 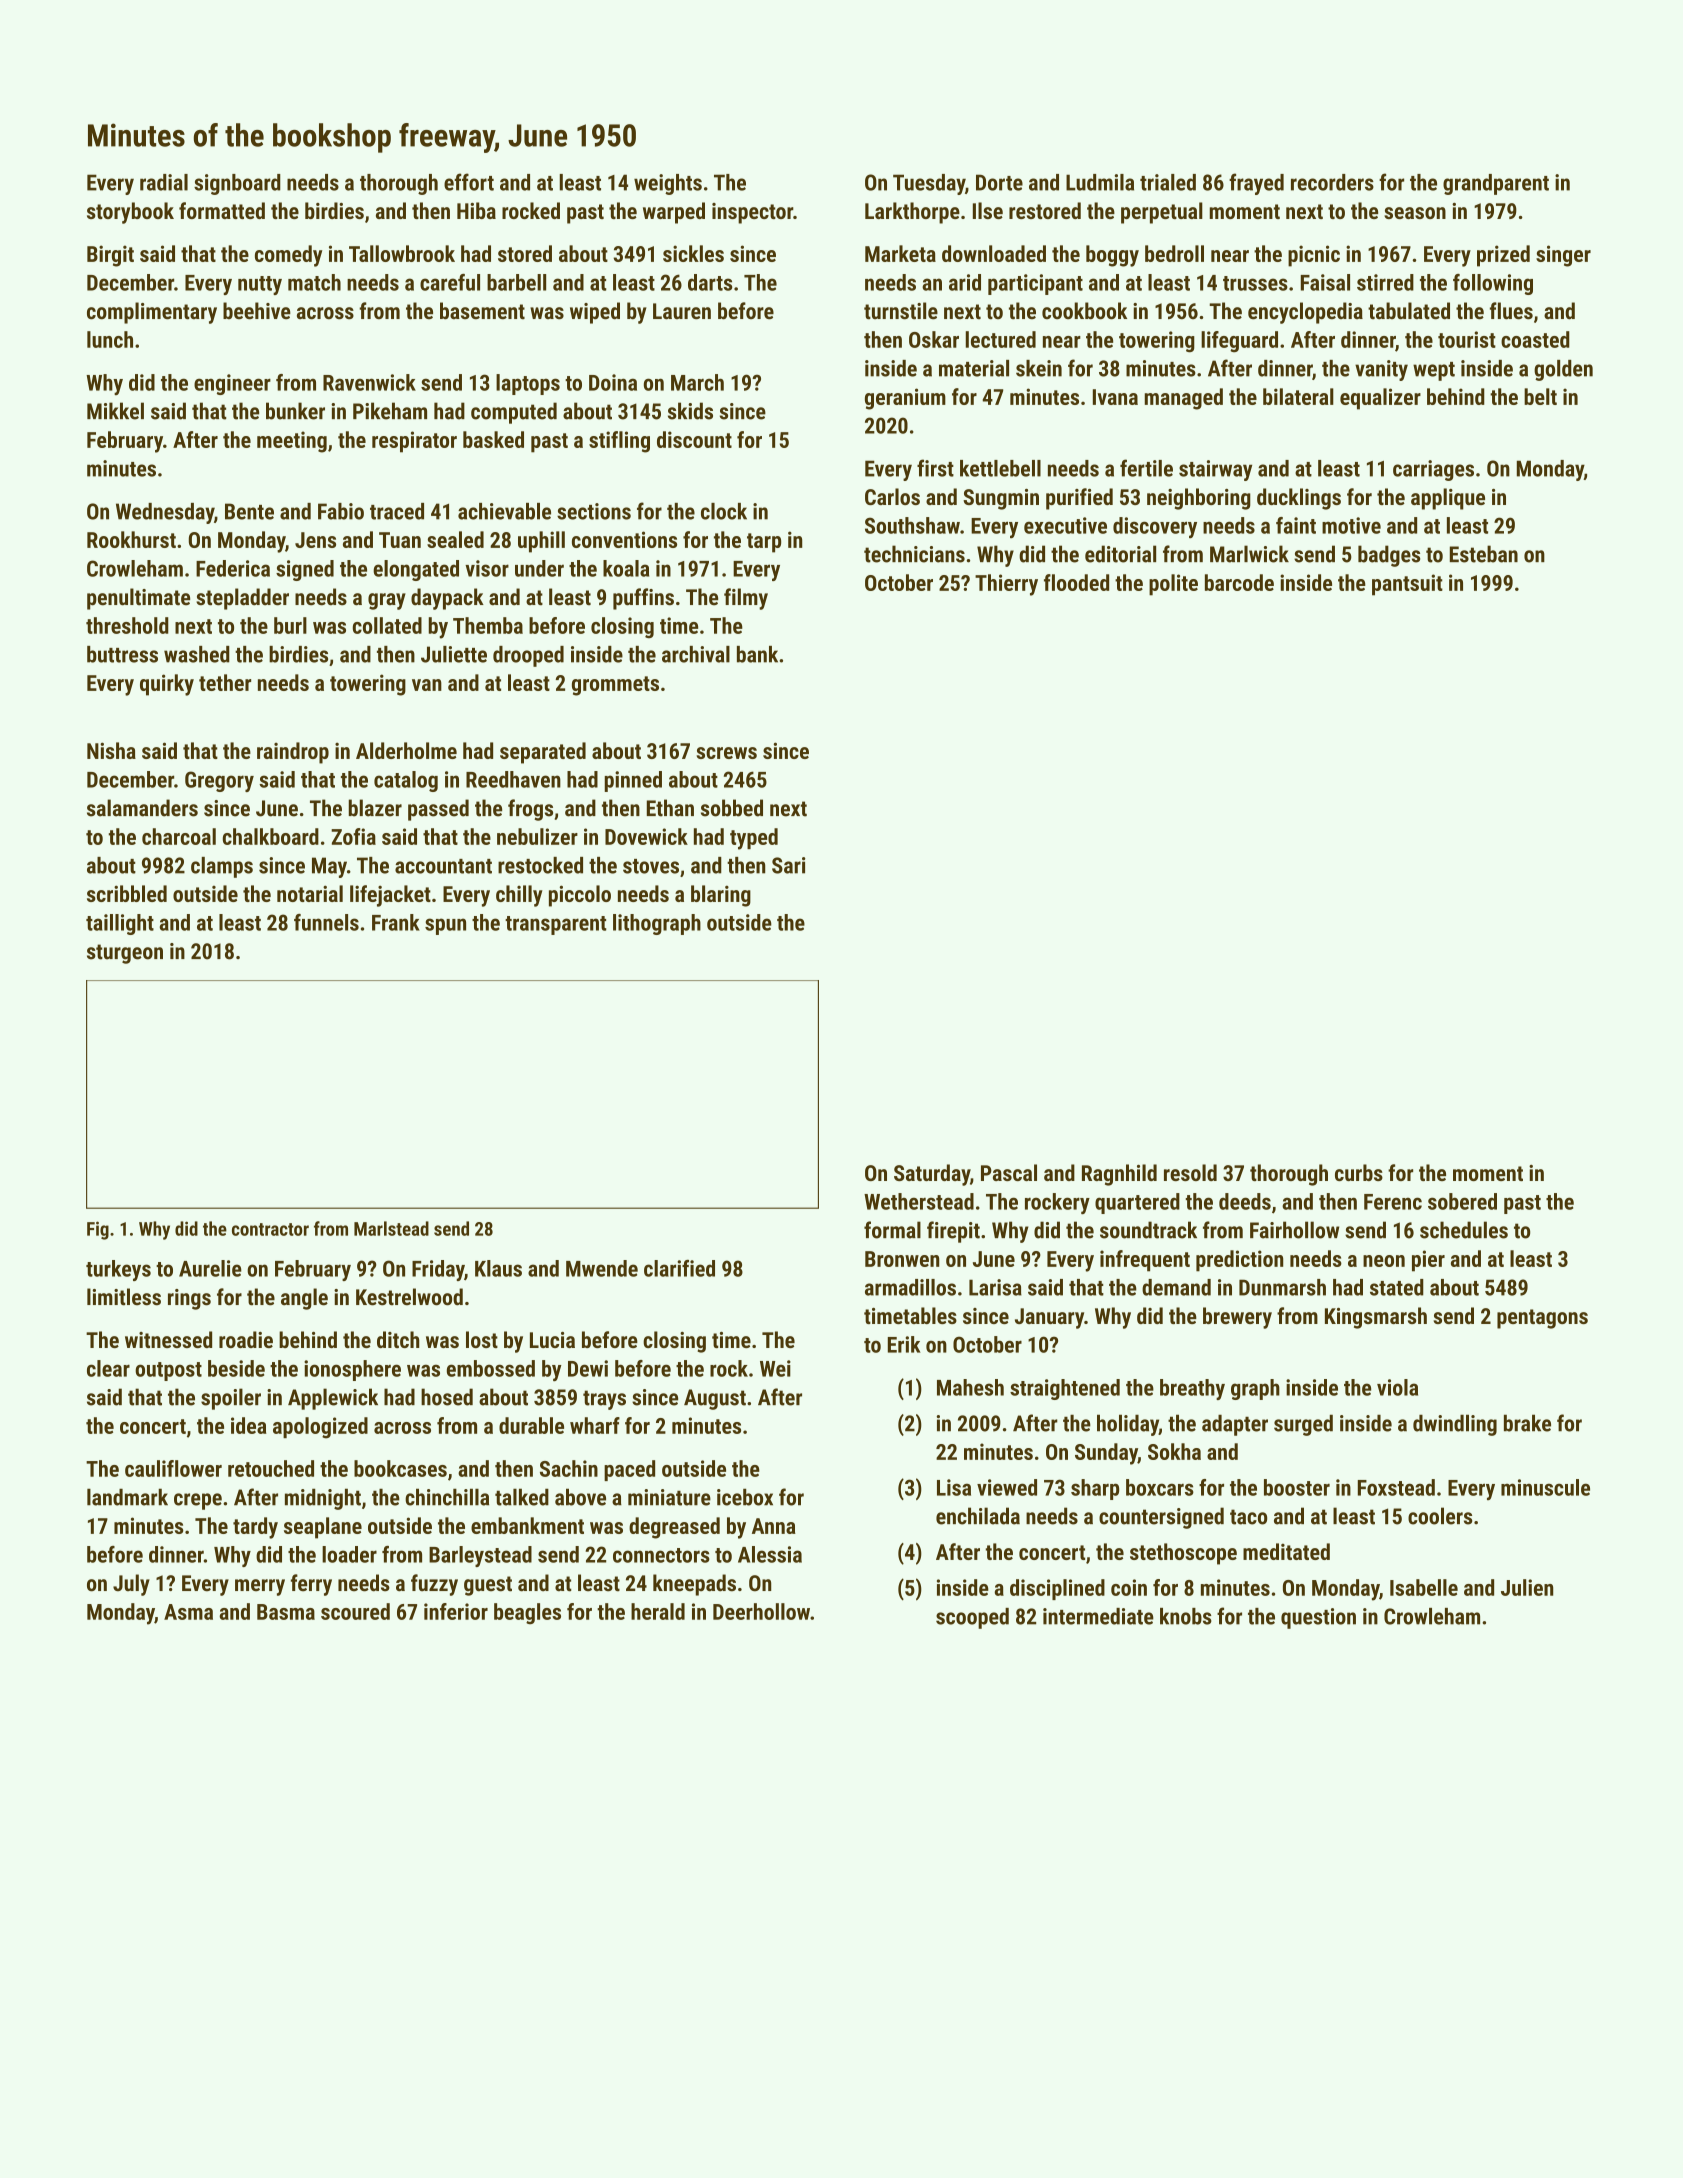 I want to click on Esteban, so click(x=1484, y=554).
